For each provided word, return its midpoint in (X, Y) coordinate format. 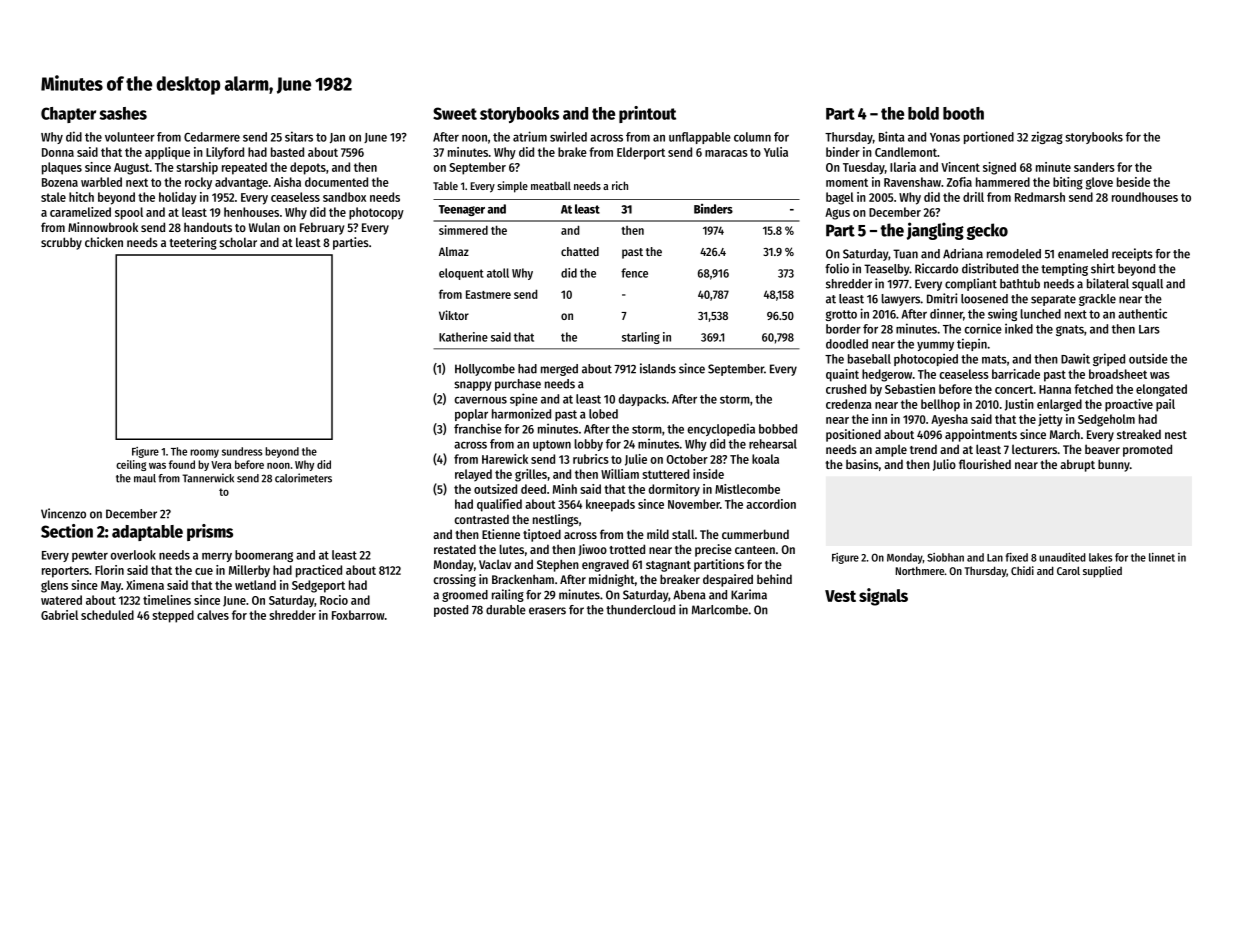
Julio (944, 465)
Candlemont (906, 152)
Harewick (505, 459)
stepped (173, 616)
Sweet (455, 113)
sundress (242, 451)
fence (634, 273)
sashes (123, 113)
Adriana (963, 253)
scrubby (61, 243)
